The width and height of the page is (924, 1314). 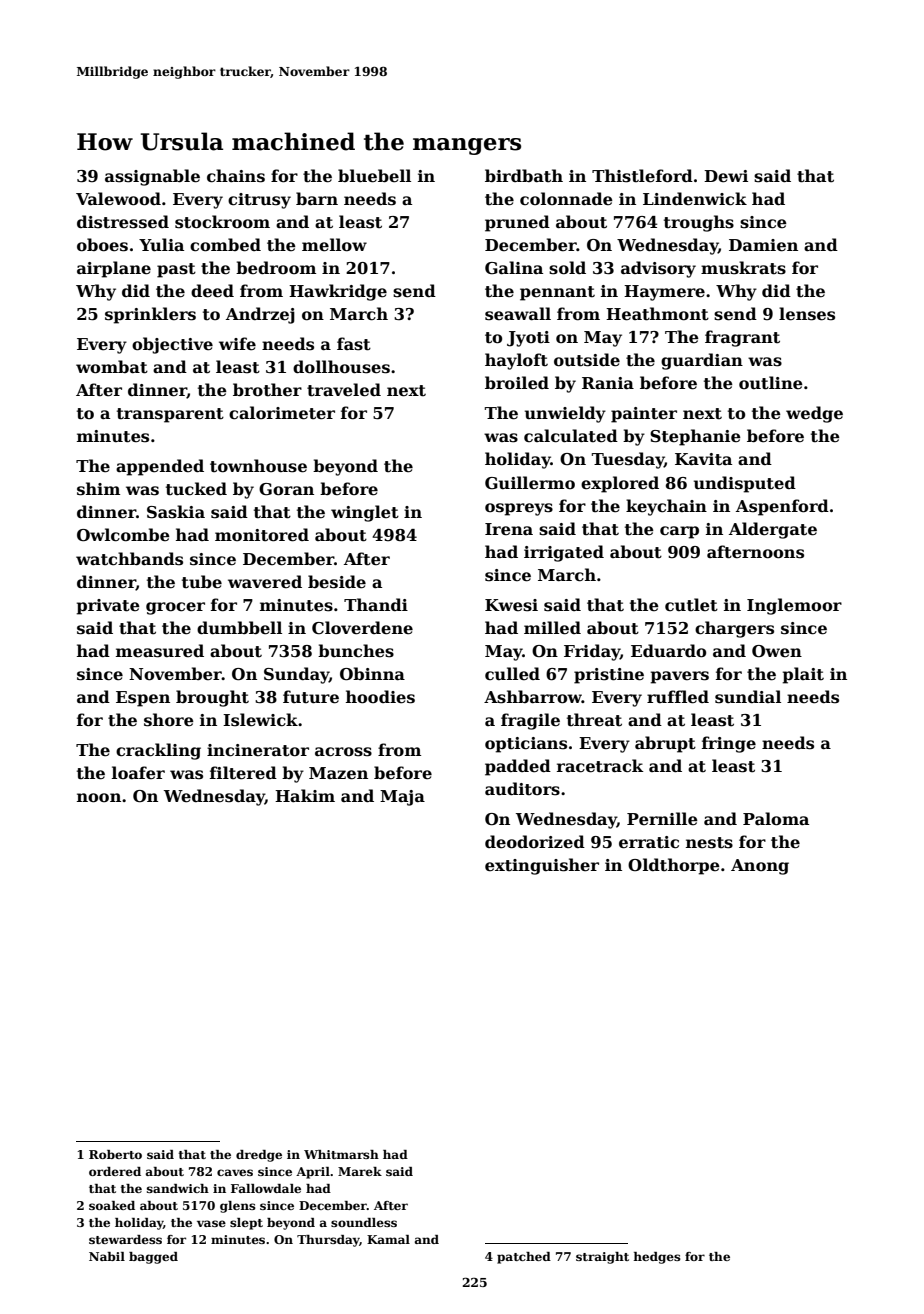 What do you see at coordinates (522, 789) in the page?
I see `auditors` at bounding box center [522, 789].
